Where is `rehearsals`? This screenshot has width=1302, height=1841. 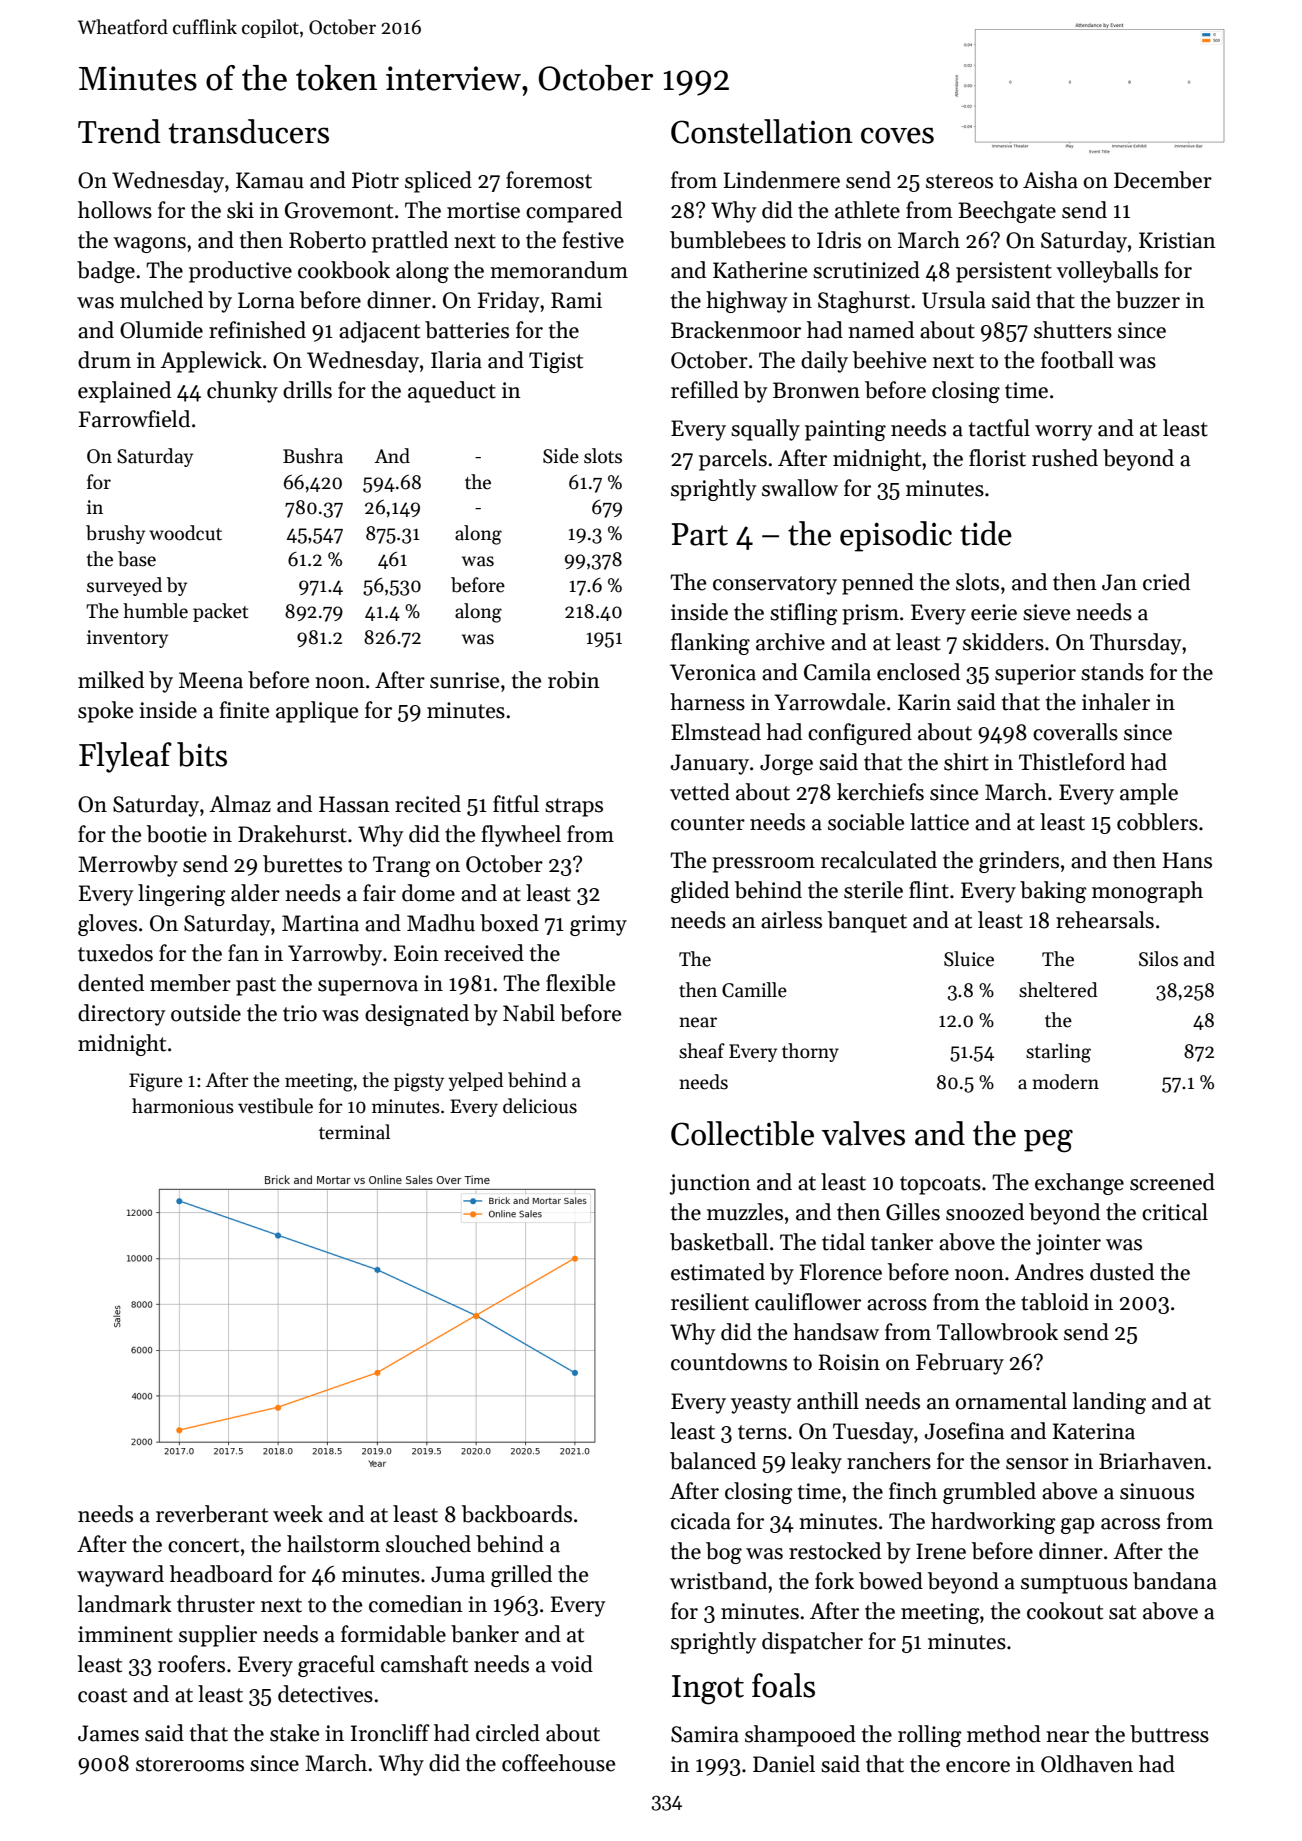
rehearsals is located at coordinates (1105, 920).
